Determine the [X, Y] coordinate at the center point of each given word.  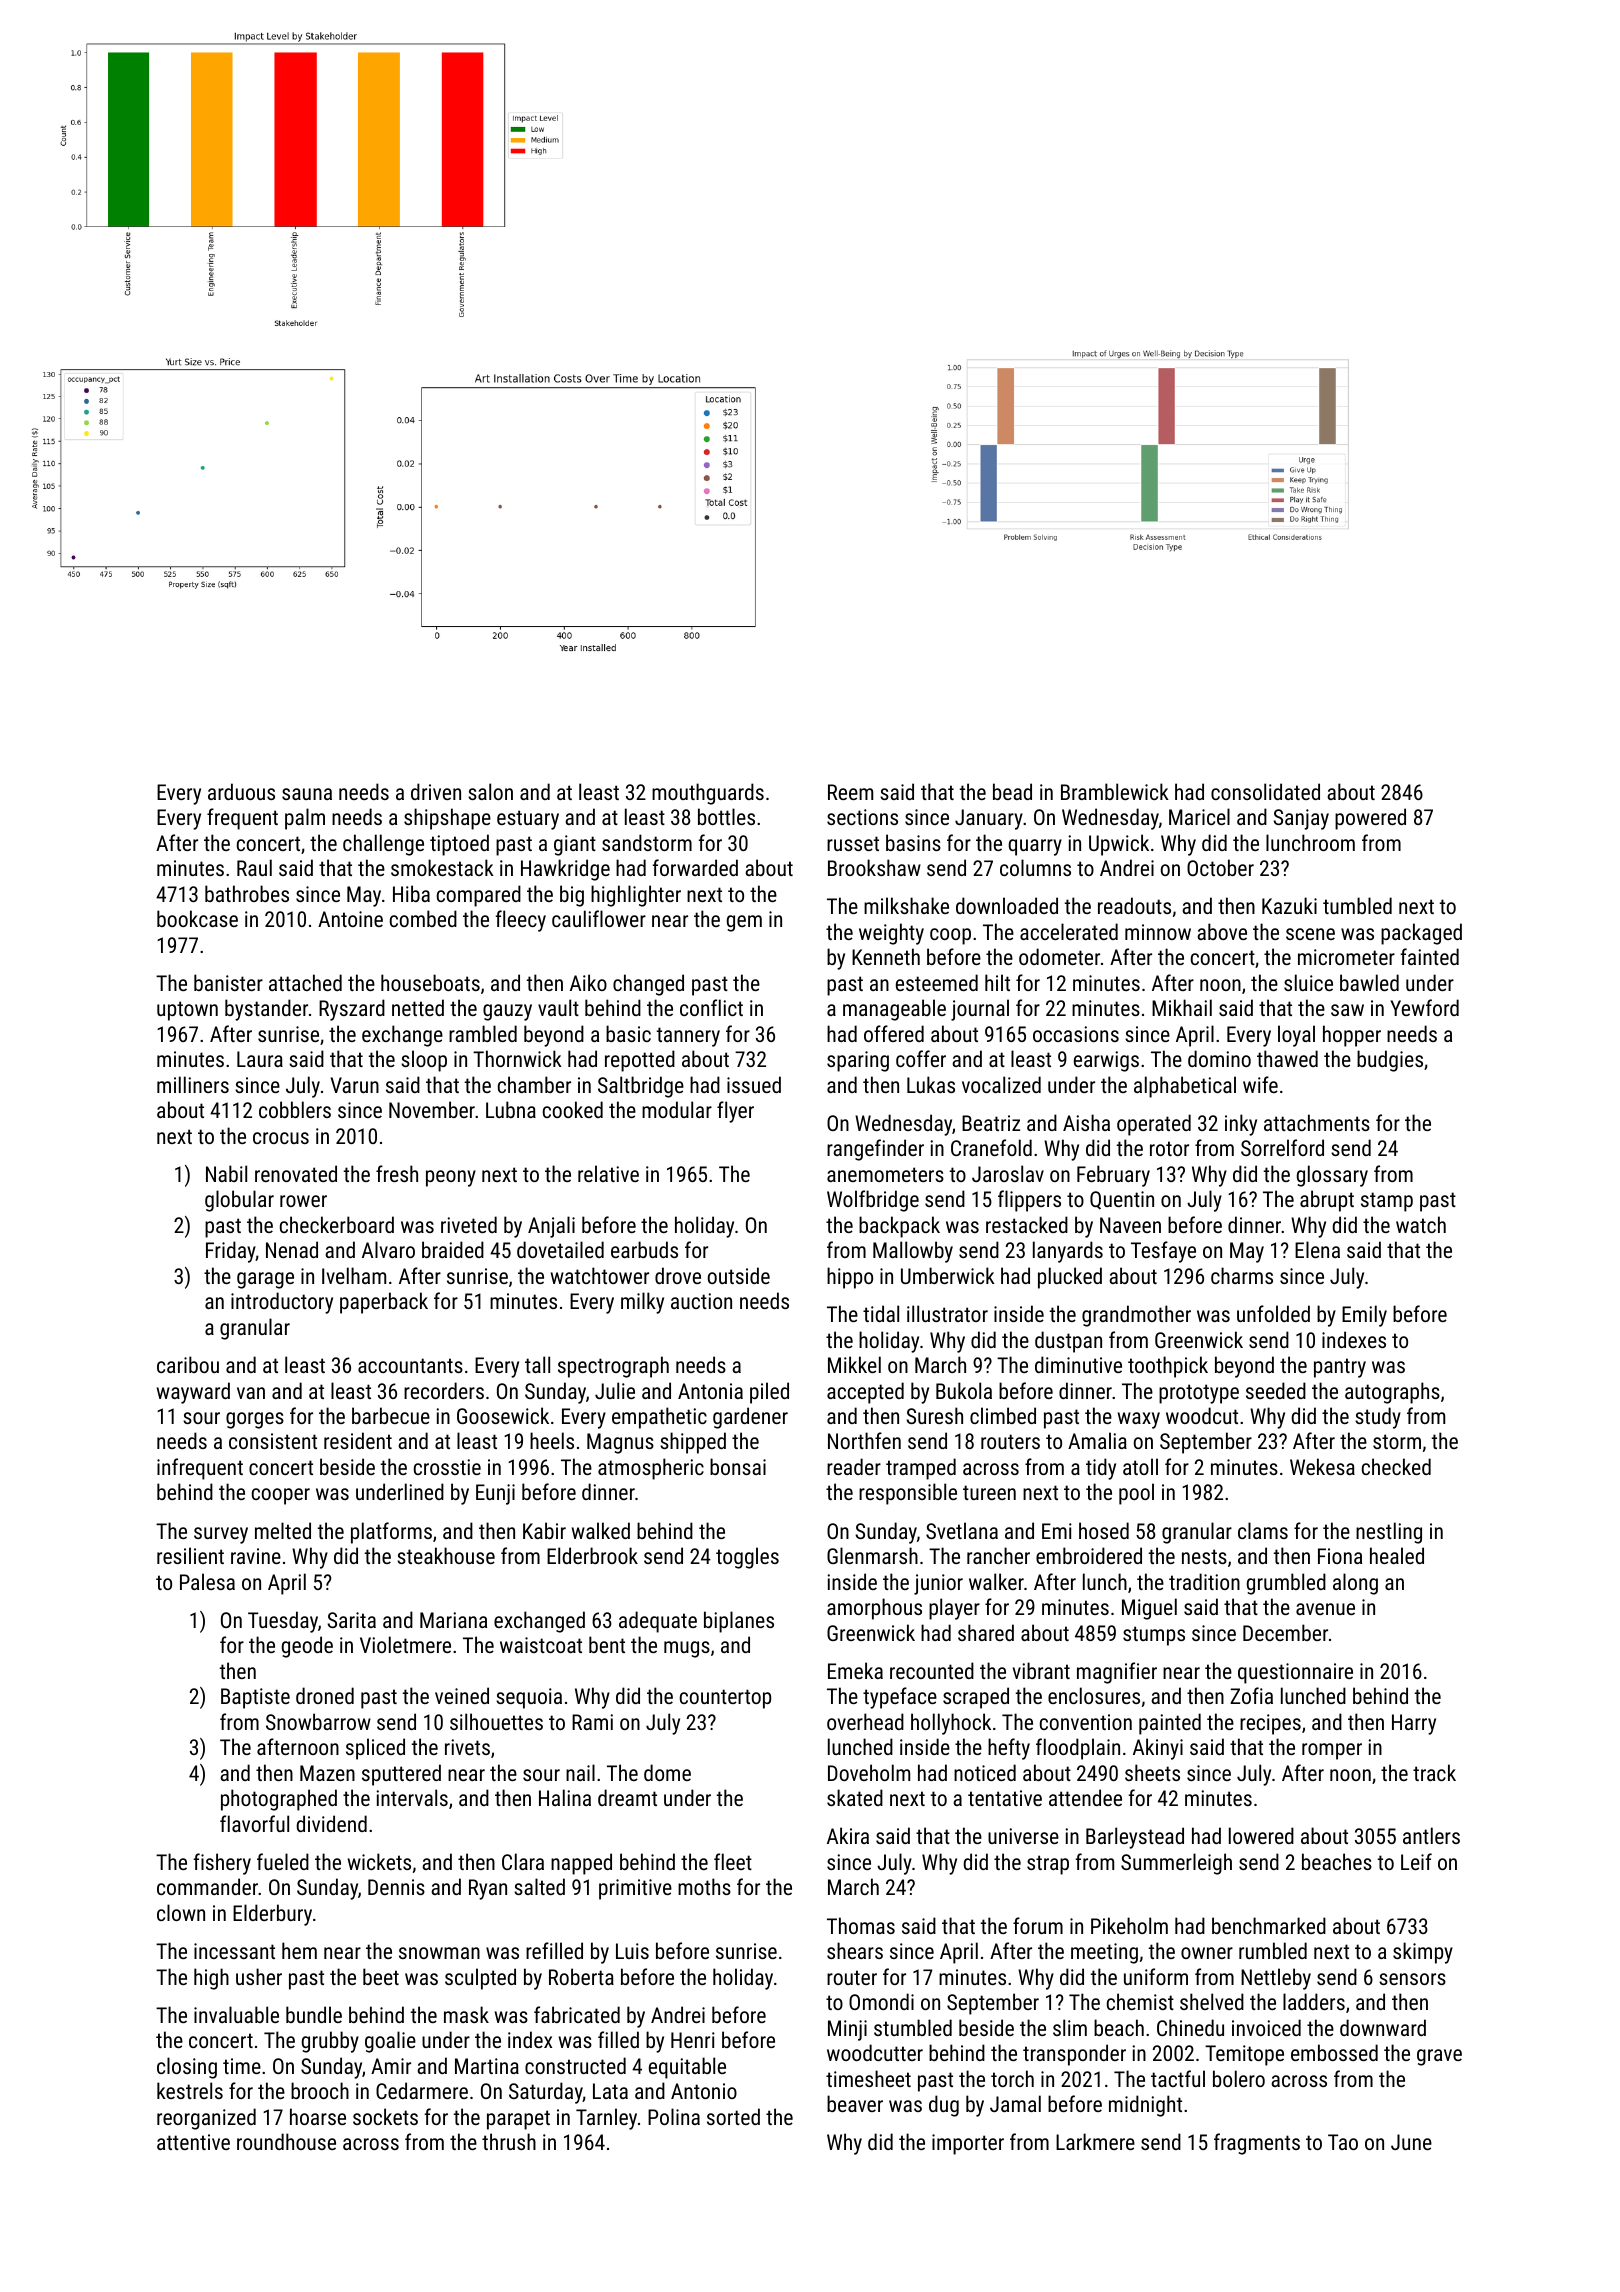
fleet [733, 1861]
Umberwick [948, 1275]
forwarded [695, 867]
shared [986, 1632]
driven [436, 791]
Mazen [327, 1773]
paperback [384, 1303]
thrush [509, 2141]
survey [221, 1535]
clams [1263, 1530]
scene [1310, 934]
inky [1241, 1125]
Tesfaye [1163, 1252]
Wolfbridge [873, 1201]
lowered [1261, 1835]
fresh [397, 1173]
